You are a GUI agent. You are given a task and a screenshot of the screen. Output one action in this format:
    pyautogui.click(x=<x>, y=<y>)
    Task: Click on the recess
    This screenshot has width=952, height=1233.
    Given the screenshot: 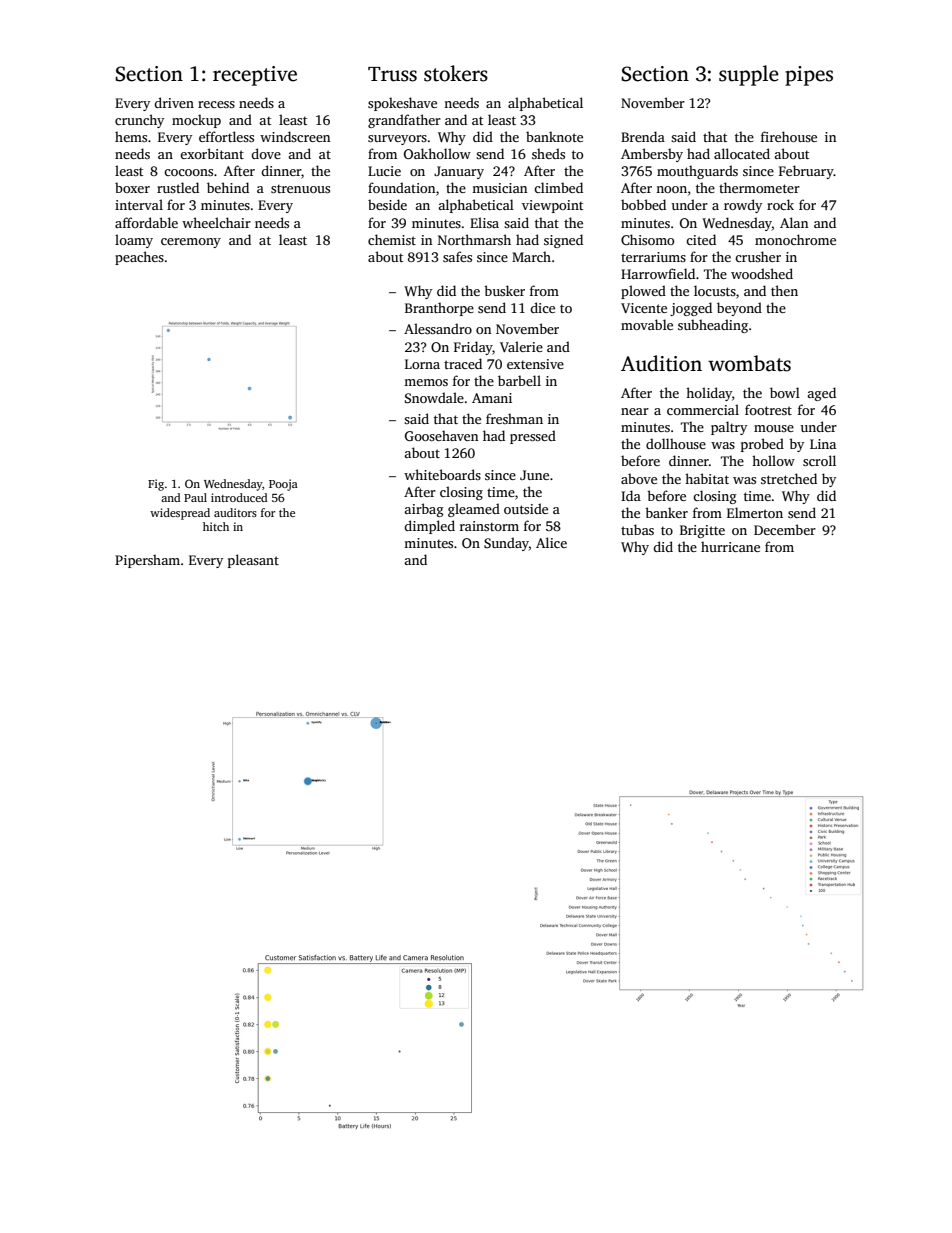 What is the action you would take?
    pyautogui.click(x=216, y=104)
